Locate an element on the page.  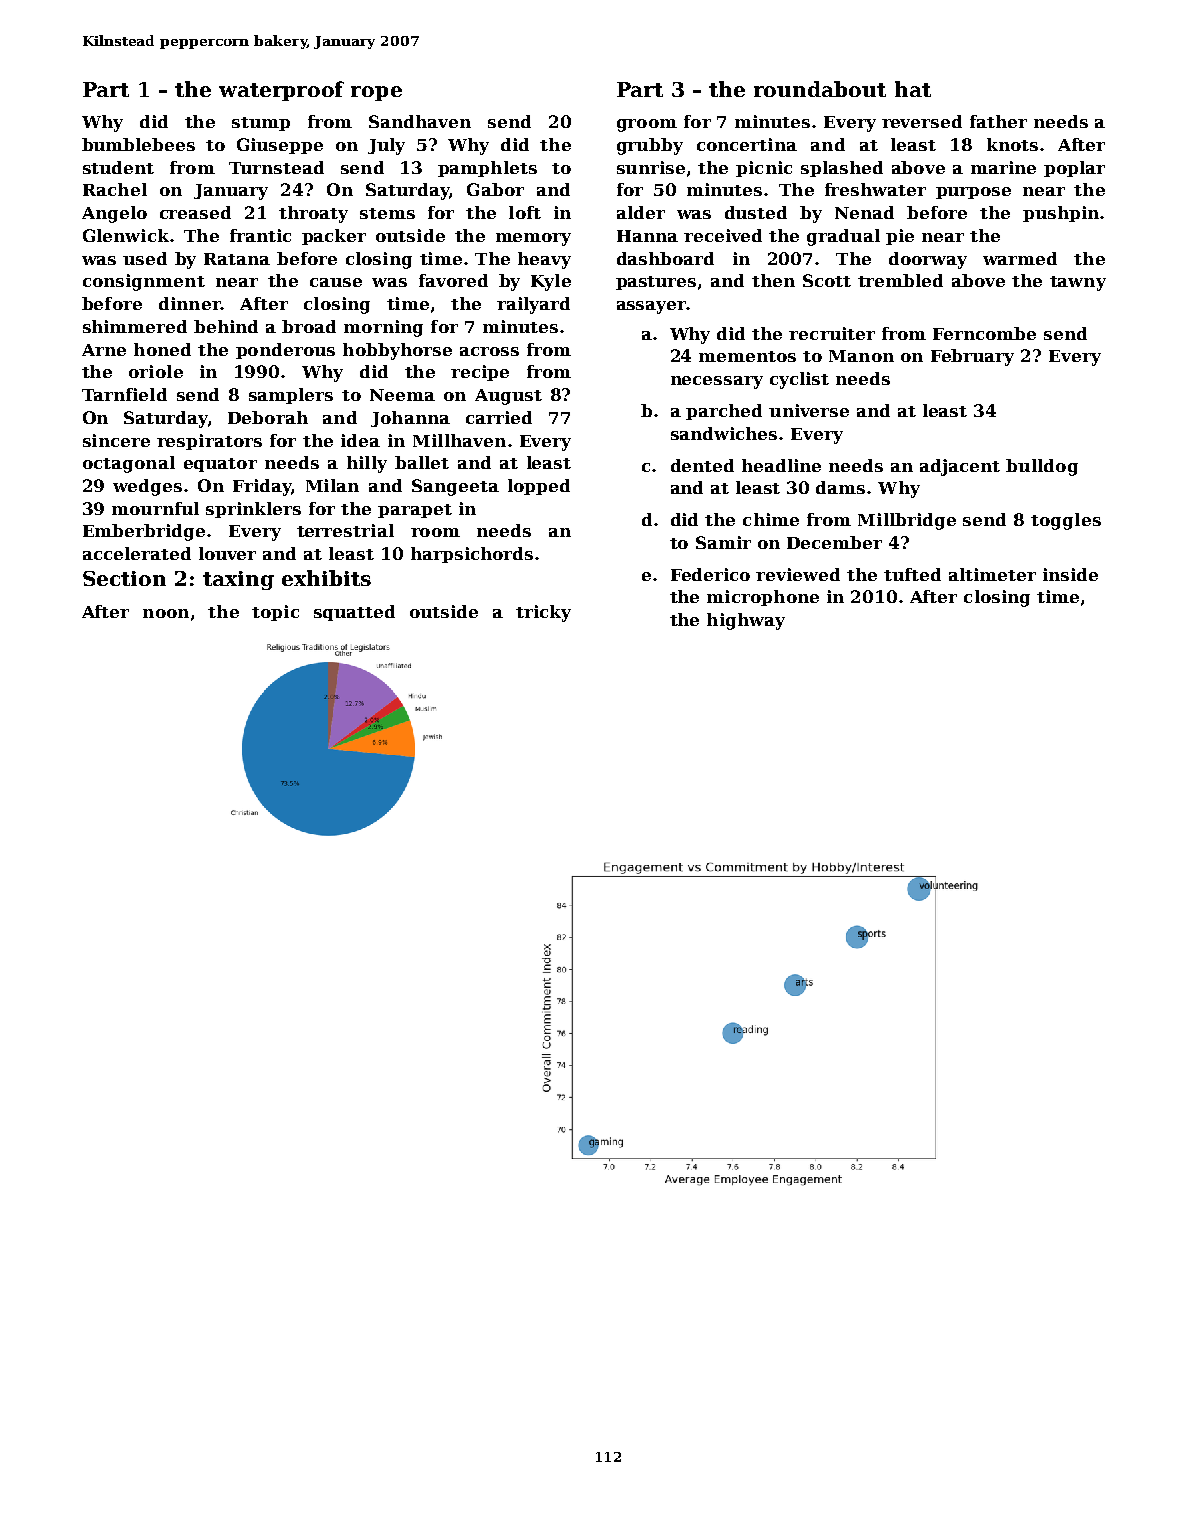
pushpin is located at coordinates (1061, 214).
